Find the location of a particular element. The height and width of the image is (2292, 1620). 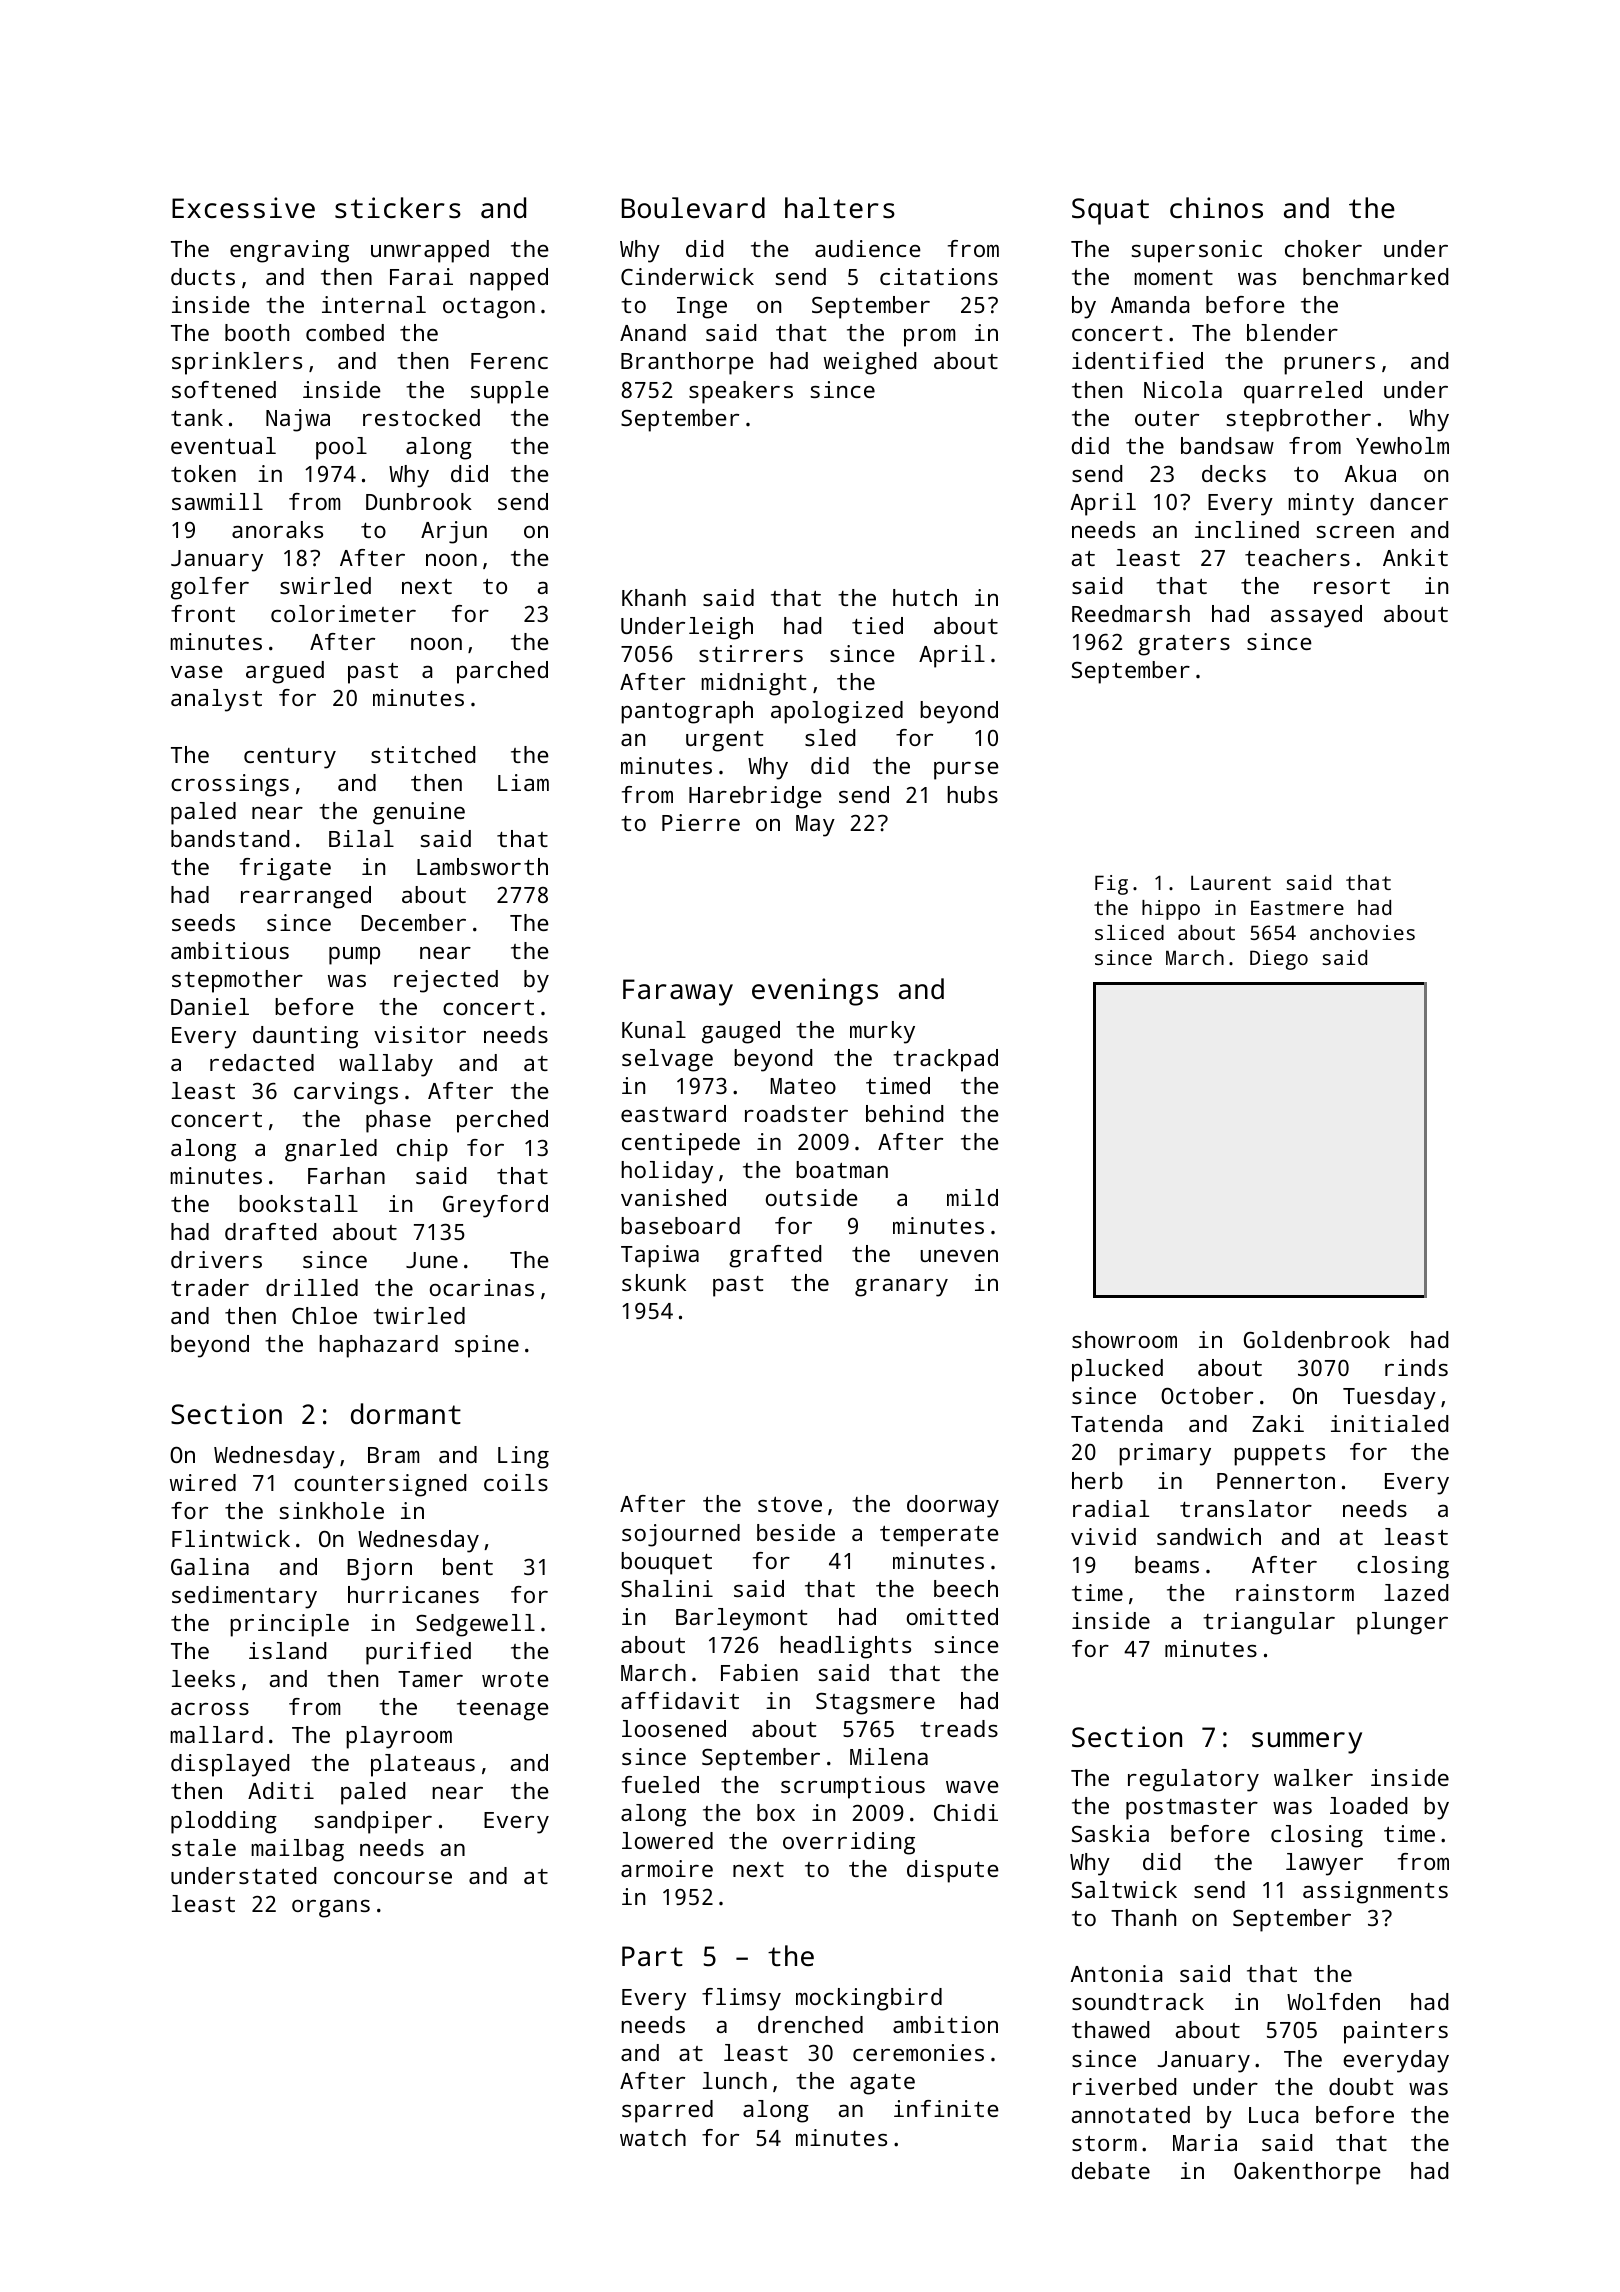

Ankit is located at coordinates (1415, 557).
